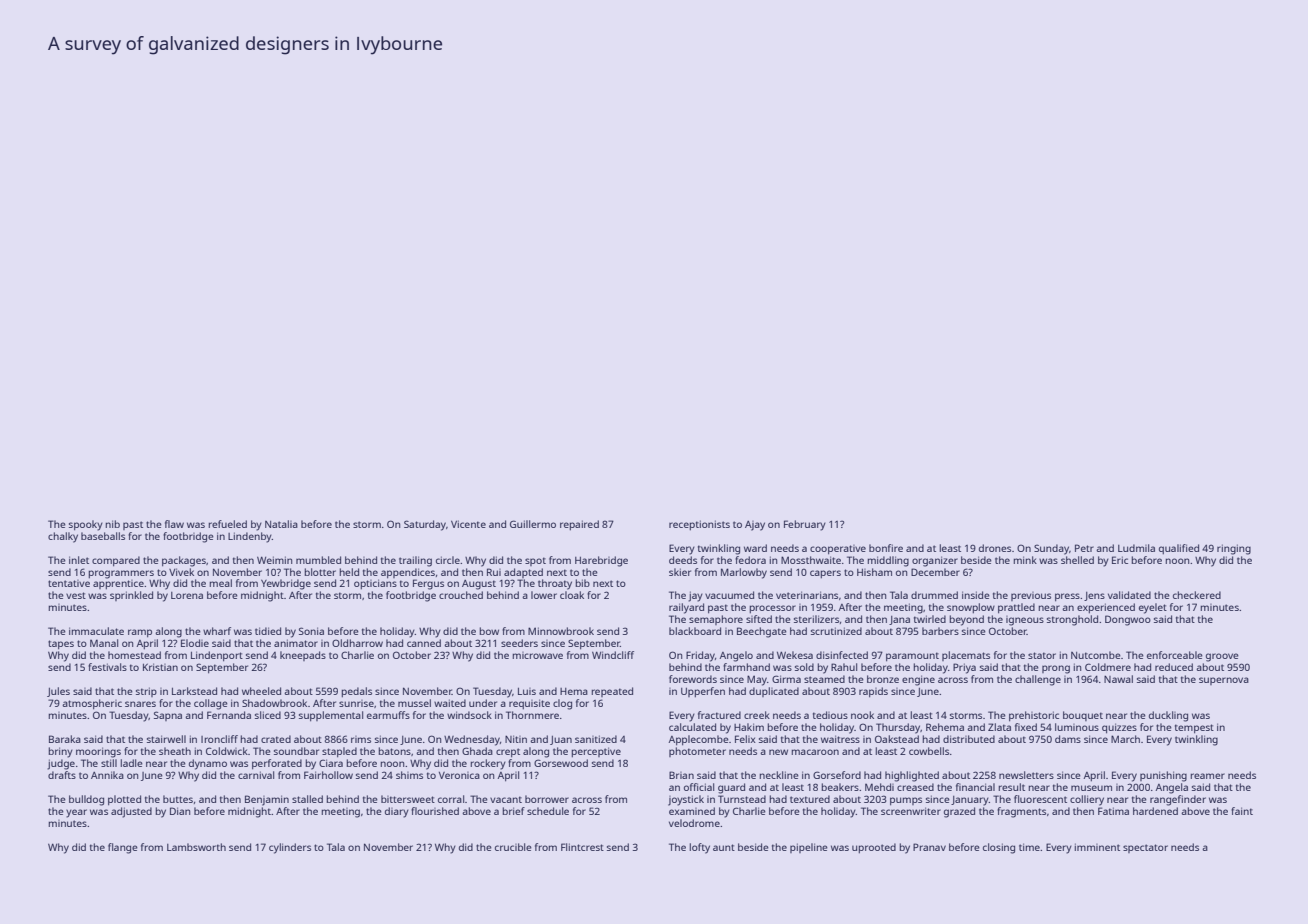  Describe the element at coordinates (874, 848) in the page. I see `uprooted` at that location.
